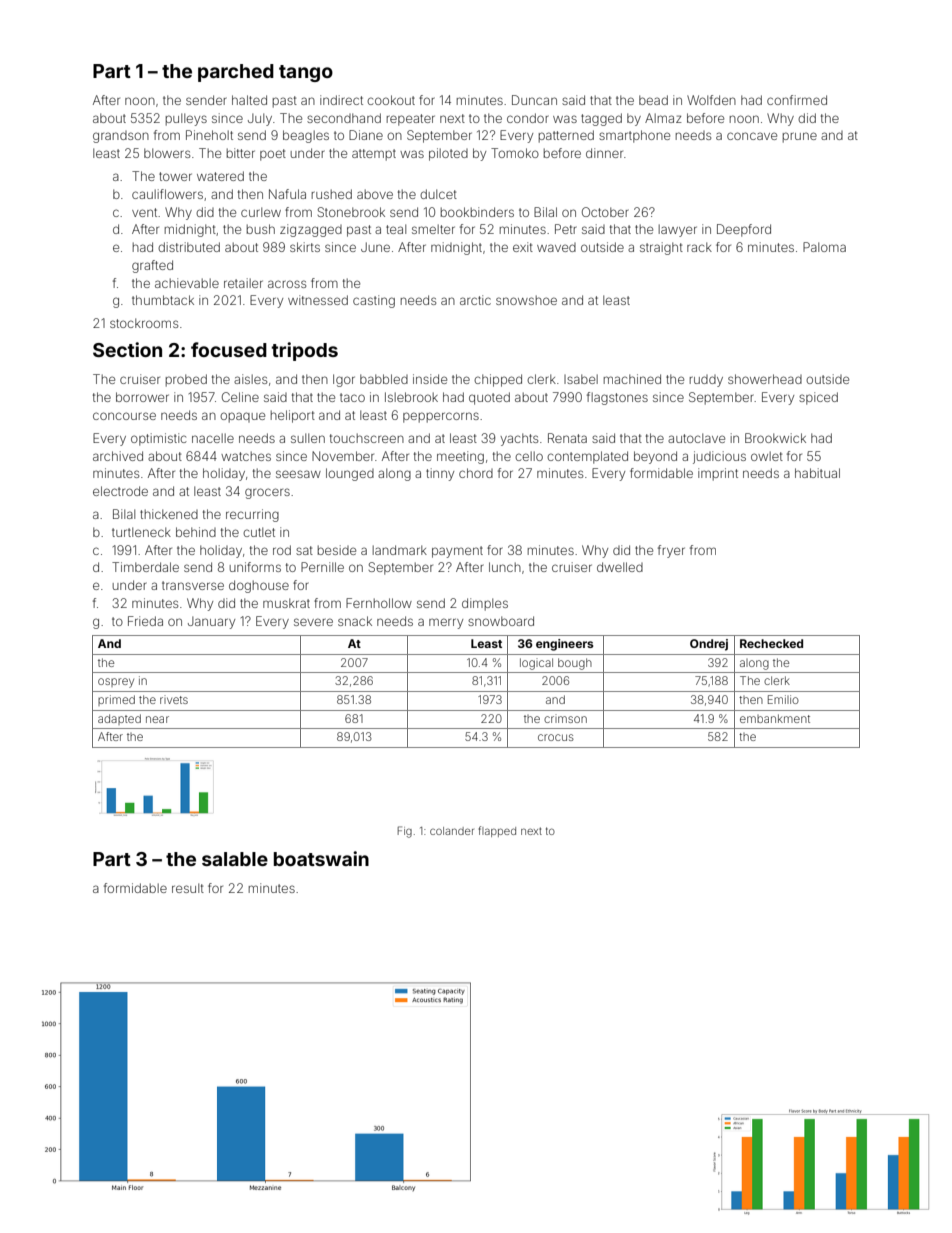 This document has height=1233, width=952. Describe the element at coordinates (121, 137) in the document. I see `grandson` at that location.
